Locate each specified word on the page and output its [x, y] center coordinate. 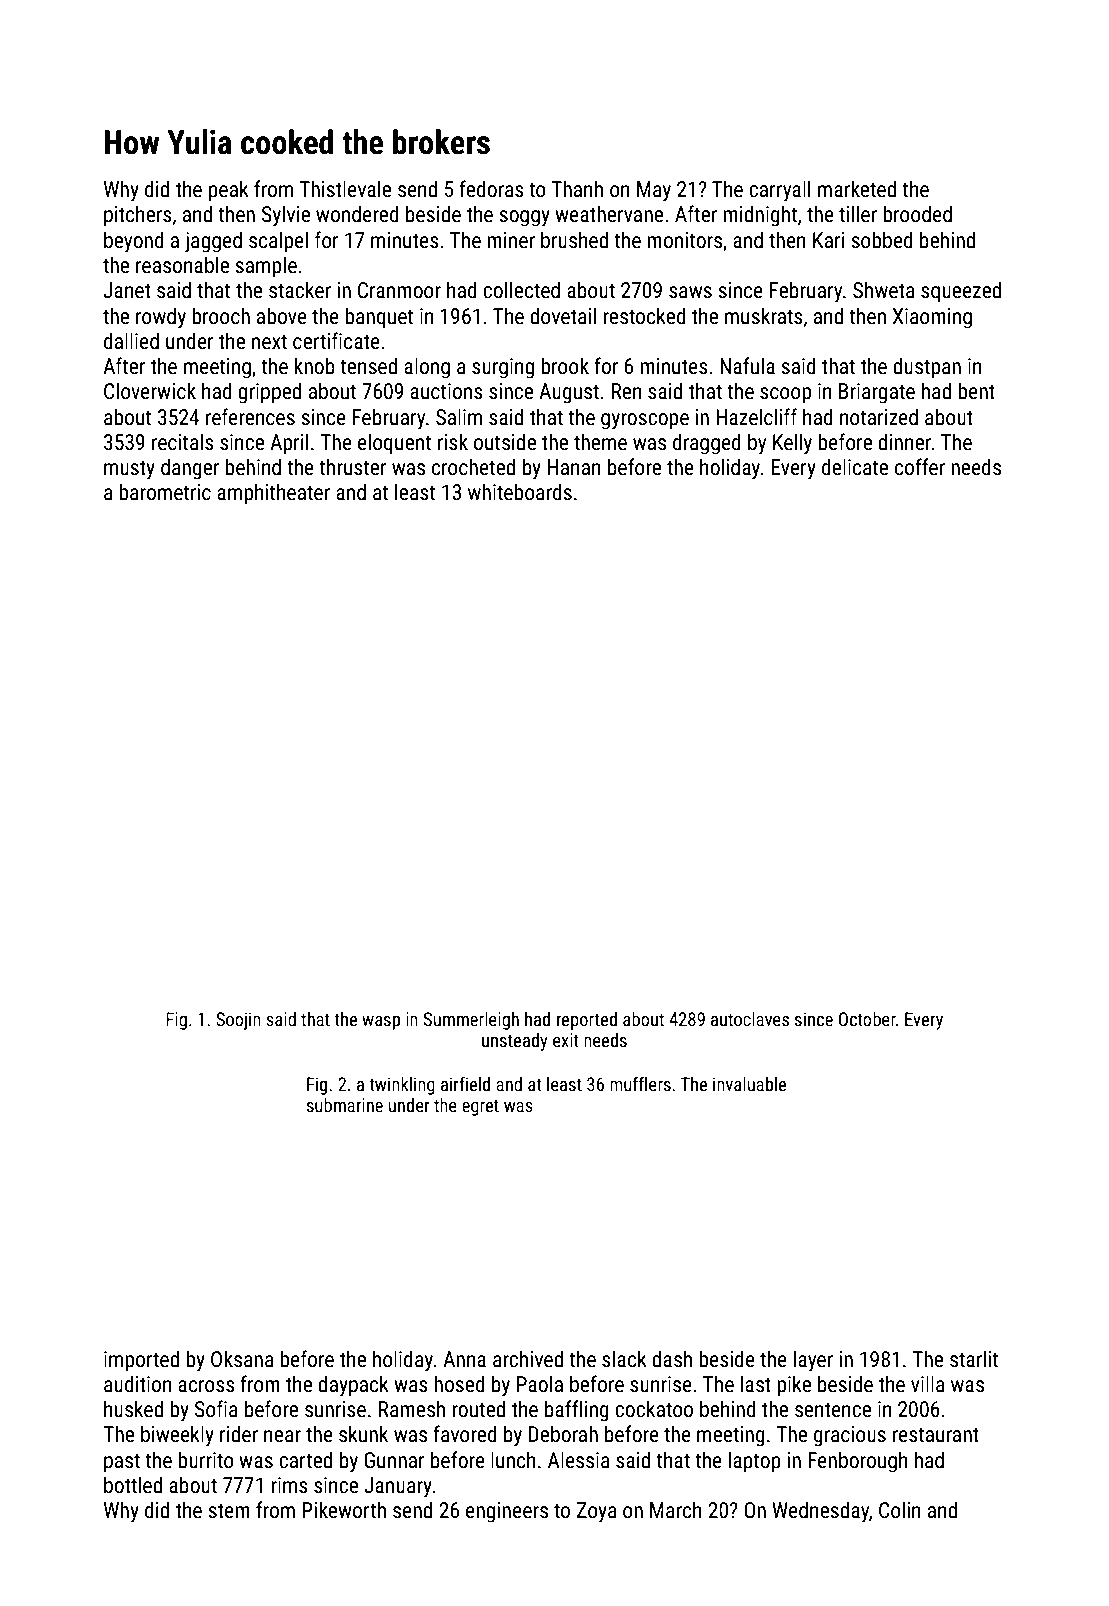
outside [505, 442]
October [867, 1019]
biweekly [177, 1436]
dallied [131, 341]
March [675, 1509]
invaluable [749, 1084]
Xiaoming [932, 318]
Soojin [238, 1021]
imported [141, 1361]
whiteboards [520, 492]
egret [480, 1107]
